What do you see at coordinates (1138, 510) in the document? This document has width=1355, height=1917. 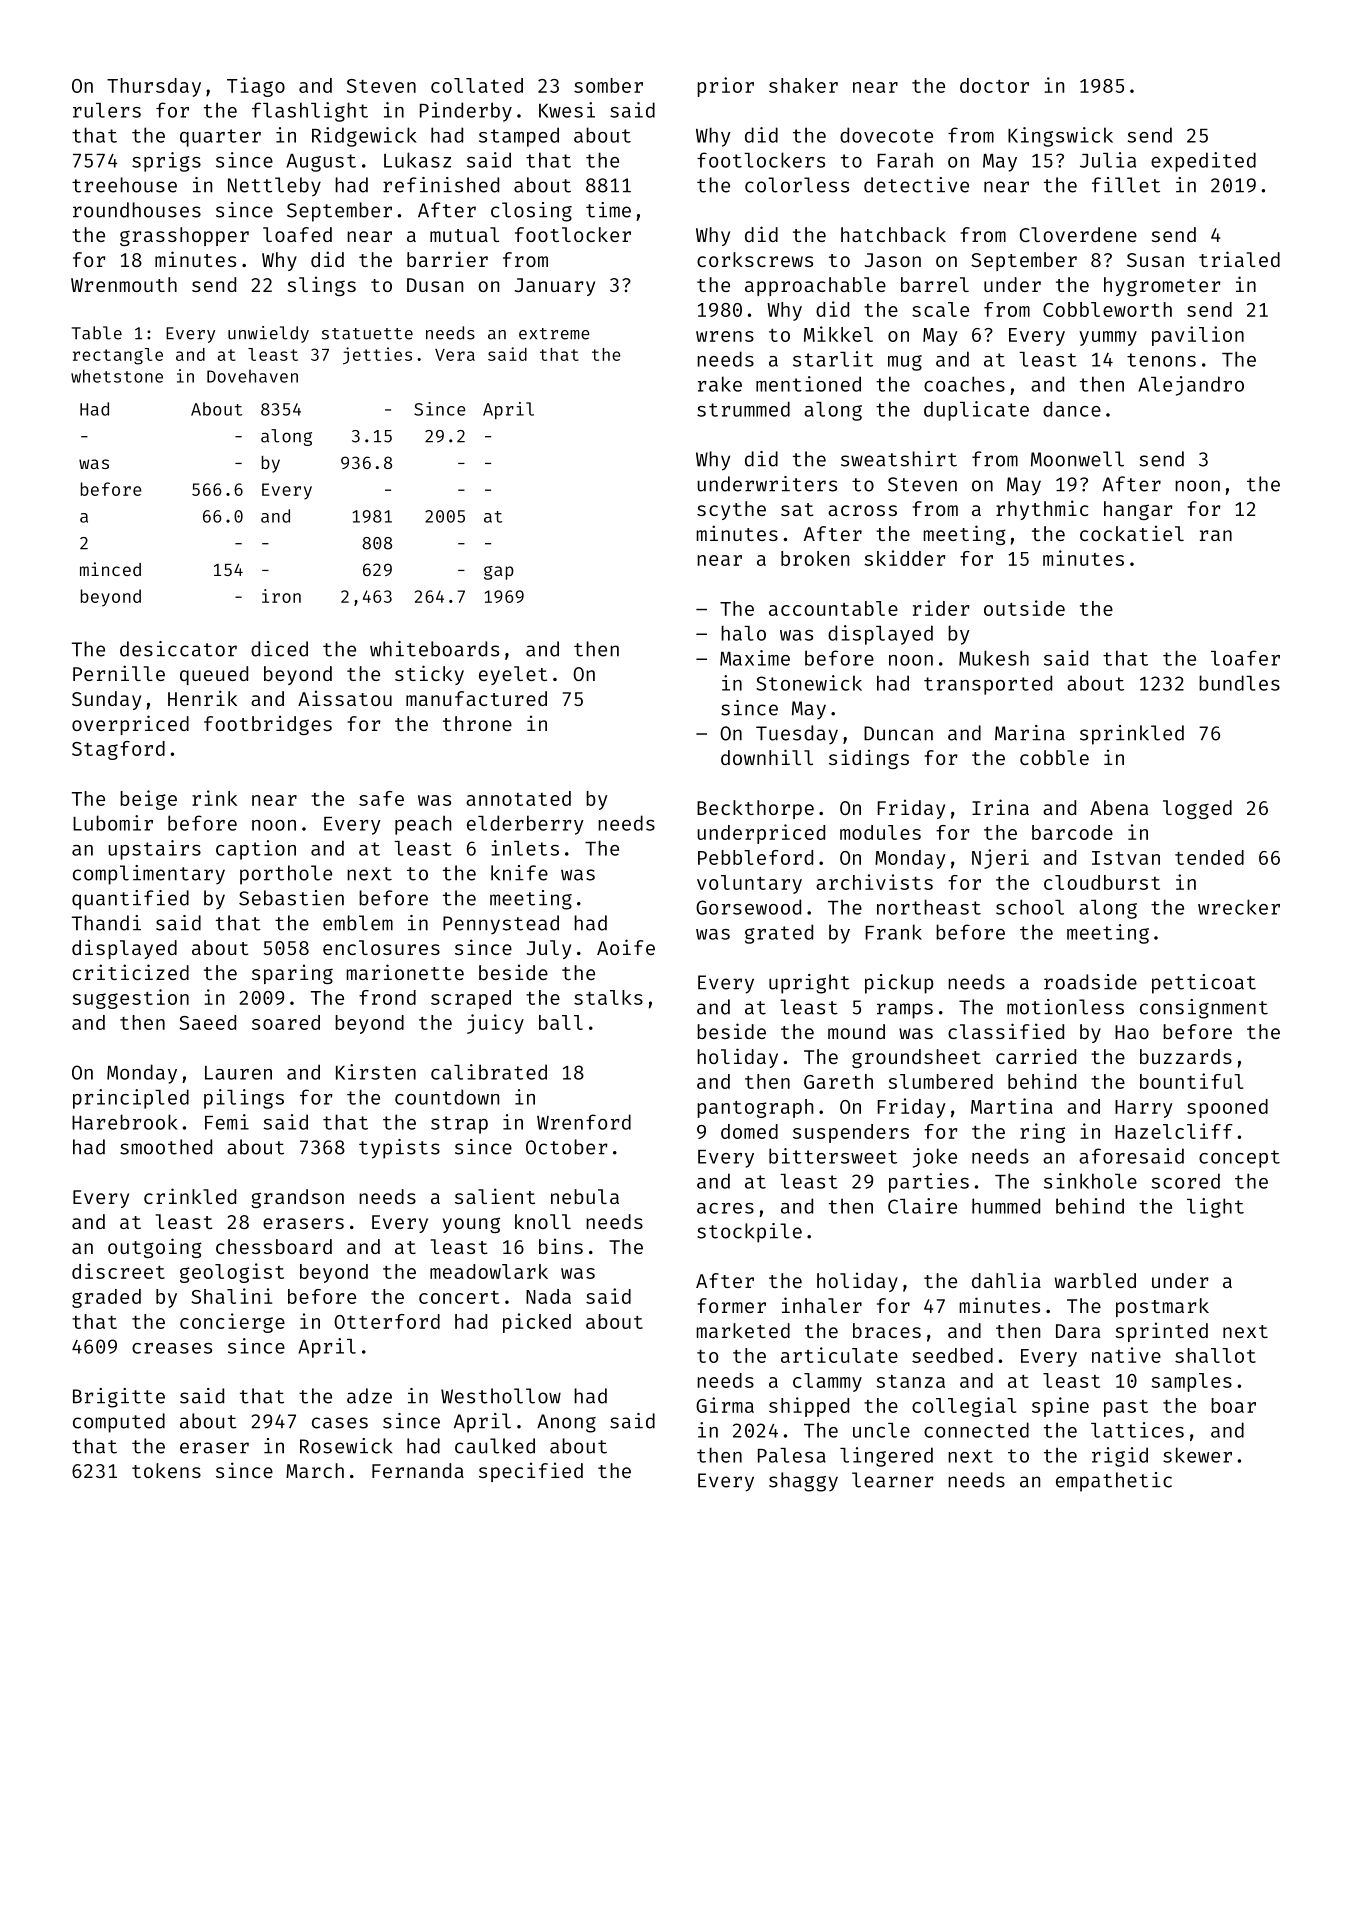 I see `hangar` at bounding box center [1138, 510].
